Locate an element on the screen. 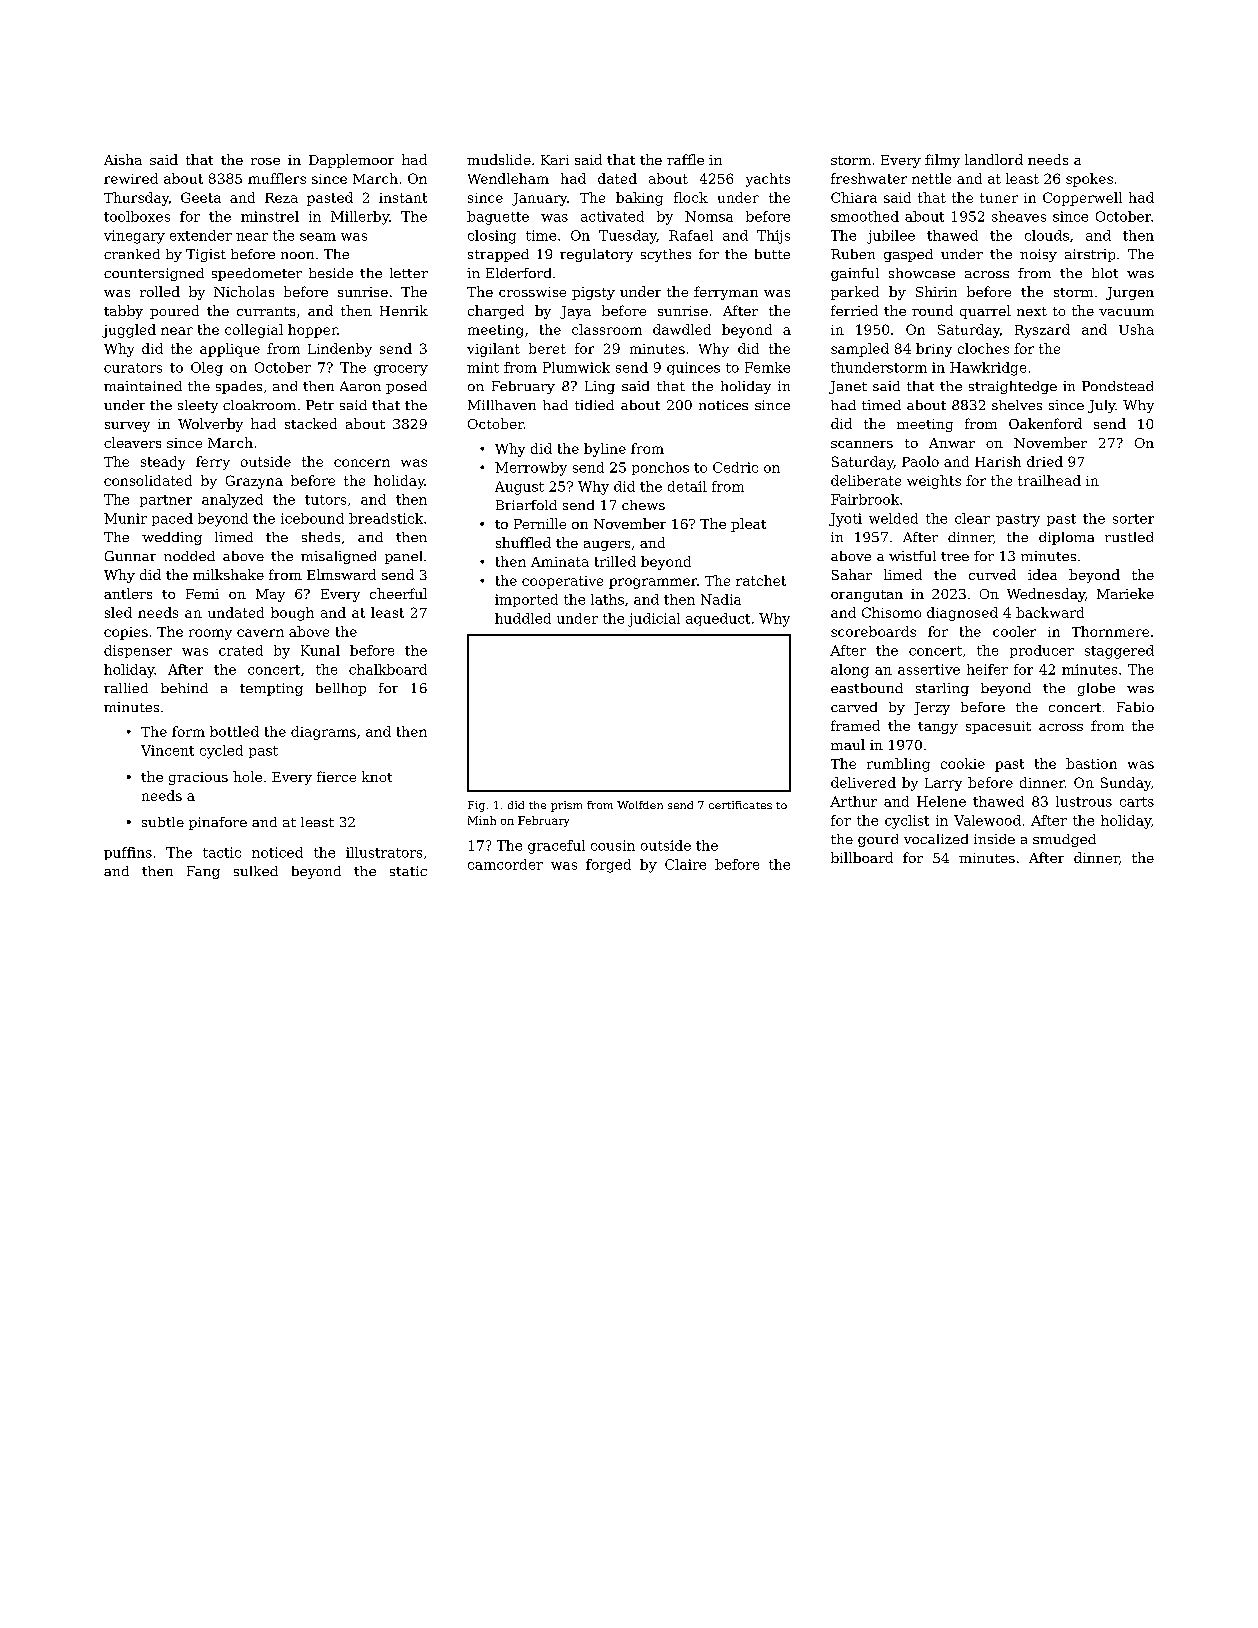  mudslide is located at coordinates (499, 159).
